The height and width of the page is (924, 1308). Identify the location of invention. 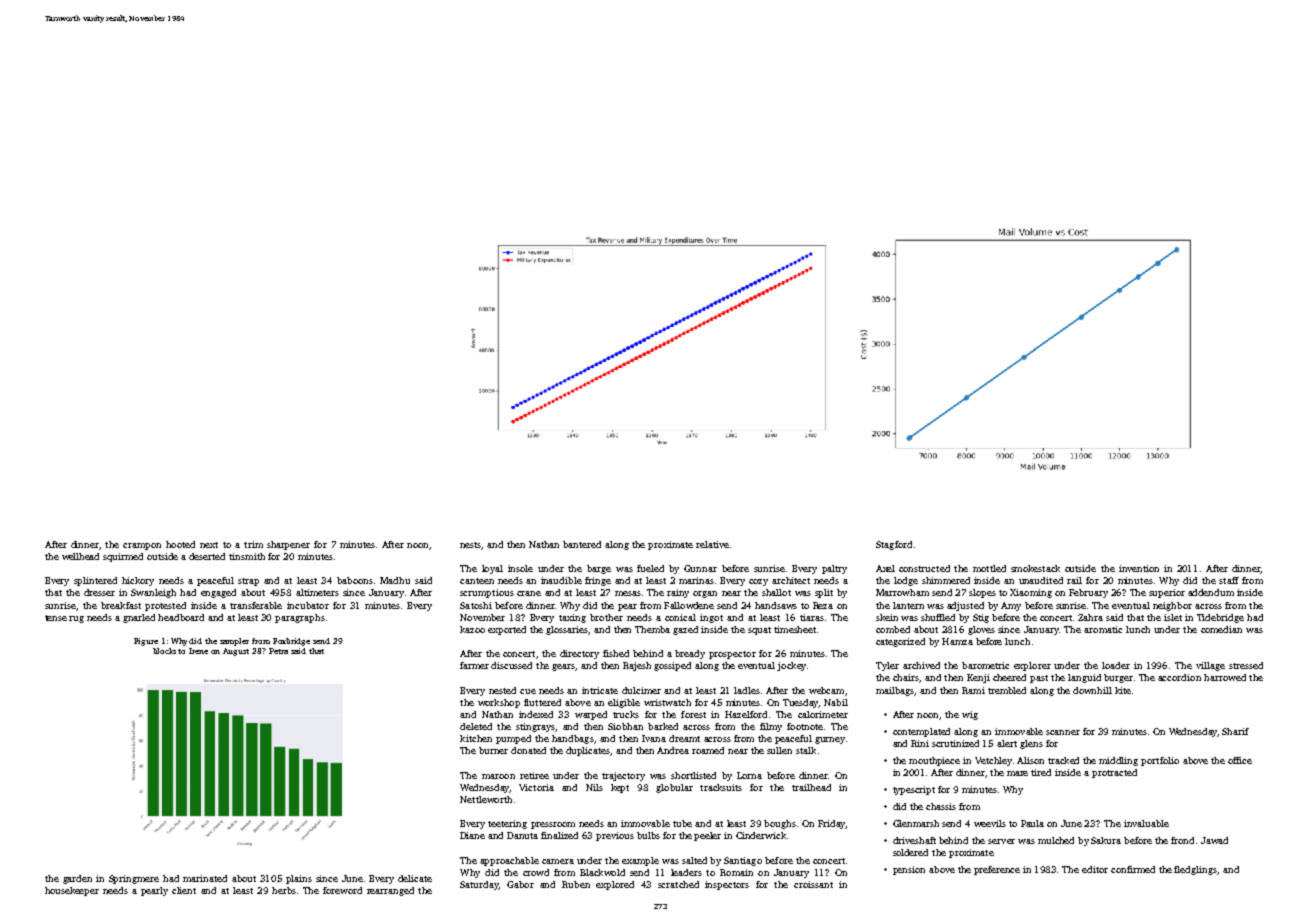
(1139, 568).
